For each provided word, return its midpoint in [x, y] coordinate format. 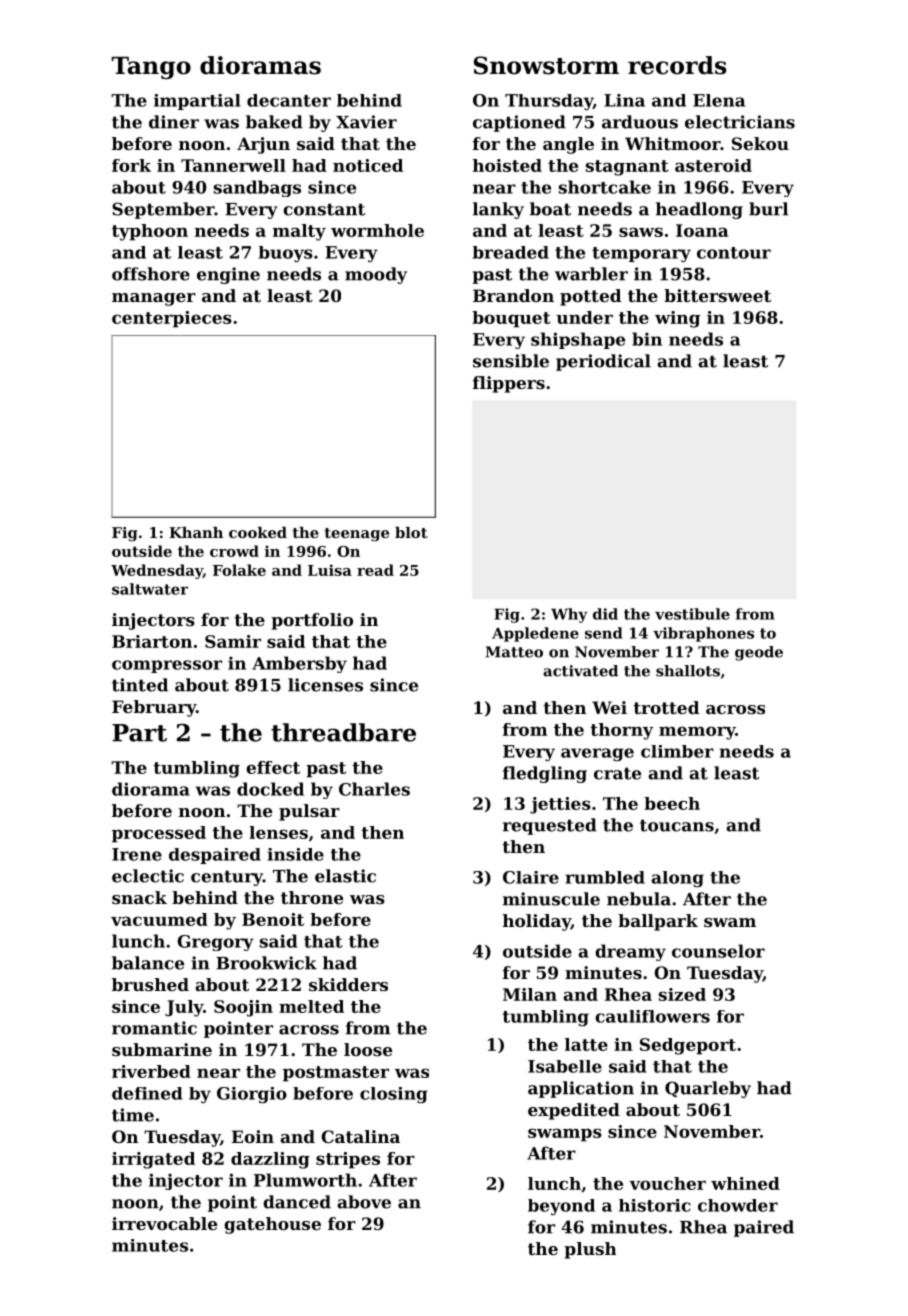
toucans [677, 825]
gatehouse [272, 1225]
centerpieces [172, 319]
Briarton [152, 641]
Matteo [514, 652]
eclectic [148, 876]
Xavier [366, 122]
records [677, 65]
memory [697, 733]
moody [376, 275]
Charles [374, 789]
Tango [151, 68]
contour [734, 253]
